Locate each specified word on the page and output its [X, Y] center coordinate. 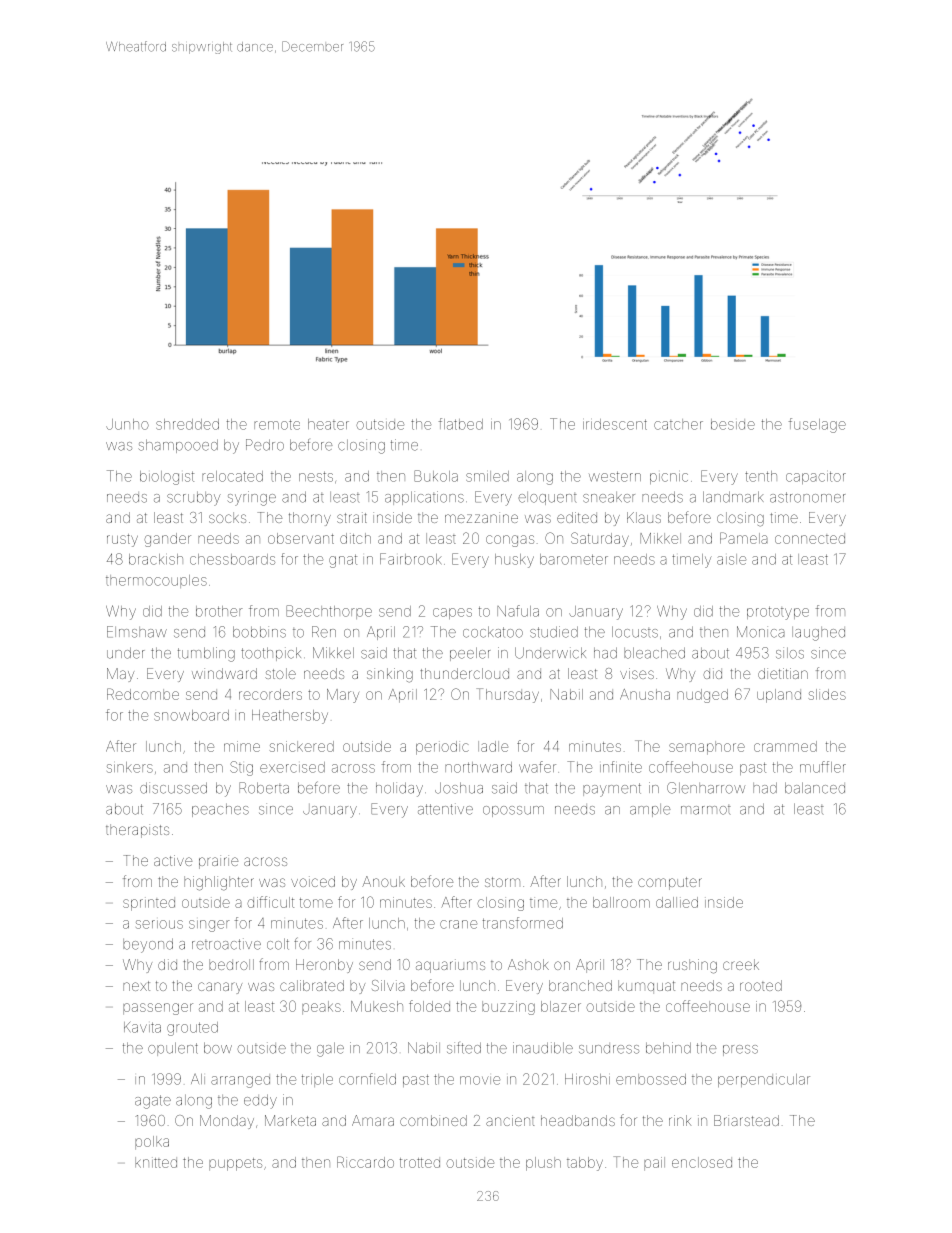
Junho [127, 424]
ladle [493, 746]
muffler [823, 767]
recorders [270, 694]
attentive [445, 809]
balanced [815, 788]
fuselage [817, 425]
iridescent [615, 424]
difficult [270, 902]
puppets [235, 1164]
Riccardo [365, 1162]
